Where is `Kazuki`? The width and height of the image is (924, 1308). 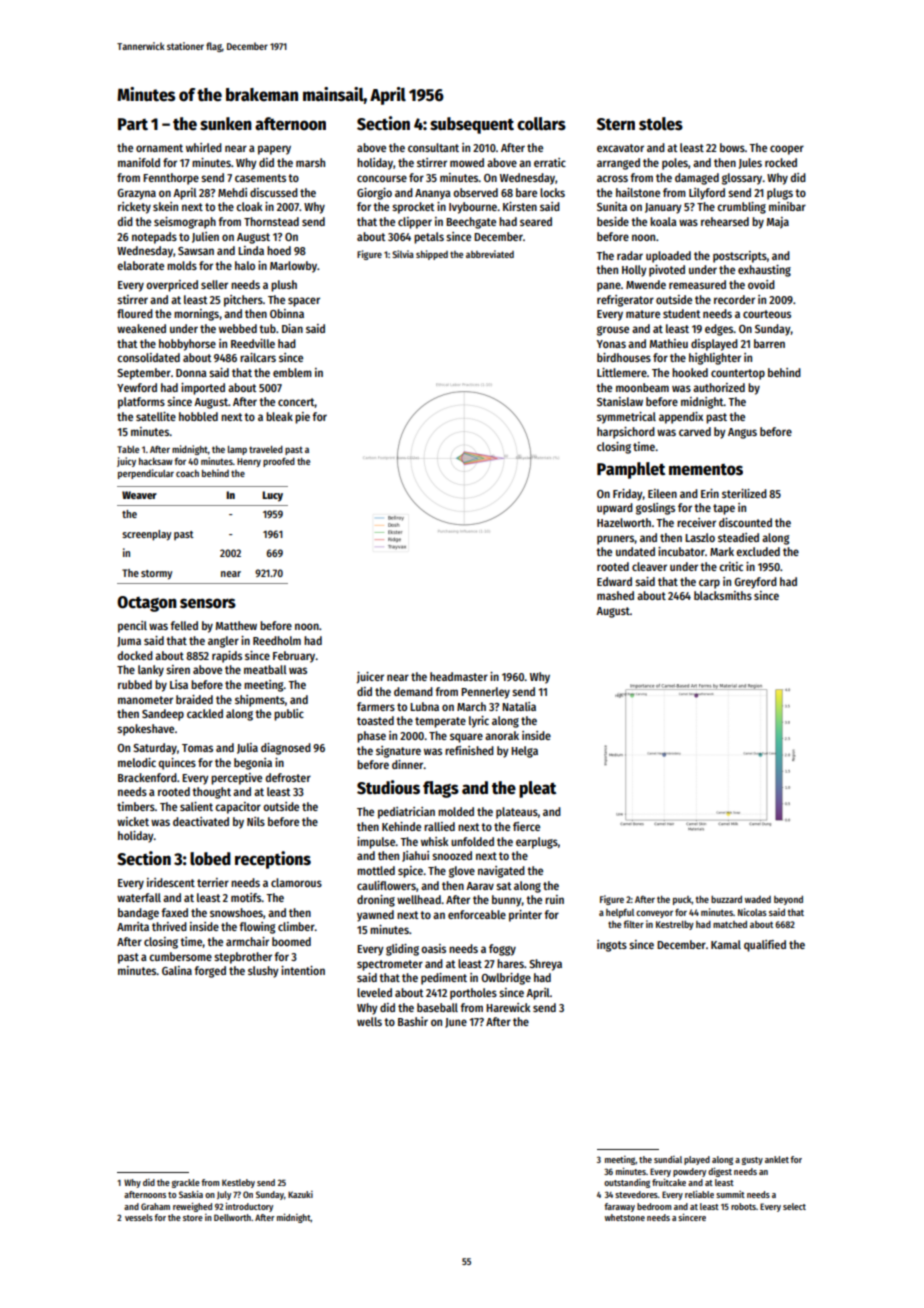 Kazuki is located at coordinates (300, 1194).
